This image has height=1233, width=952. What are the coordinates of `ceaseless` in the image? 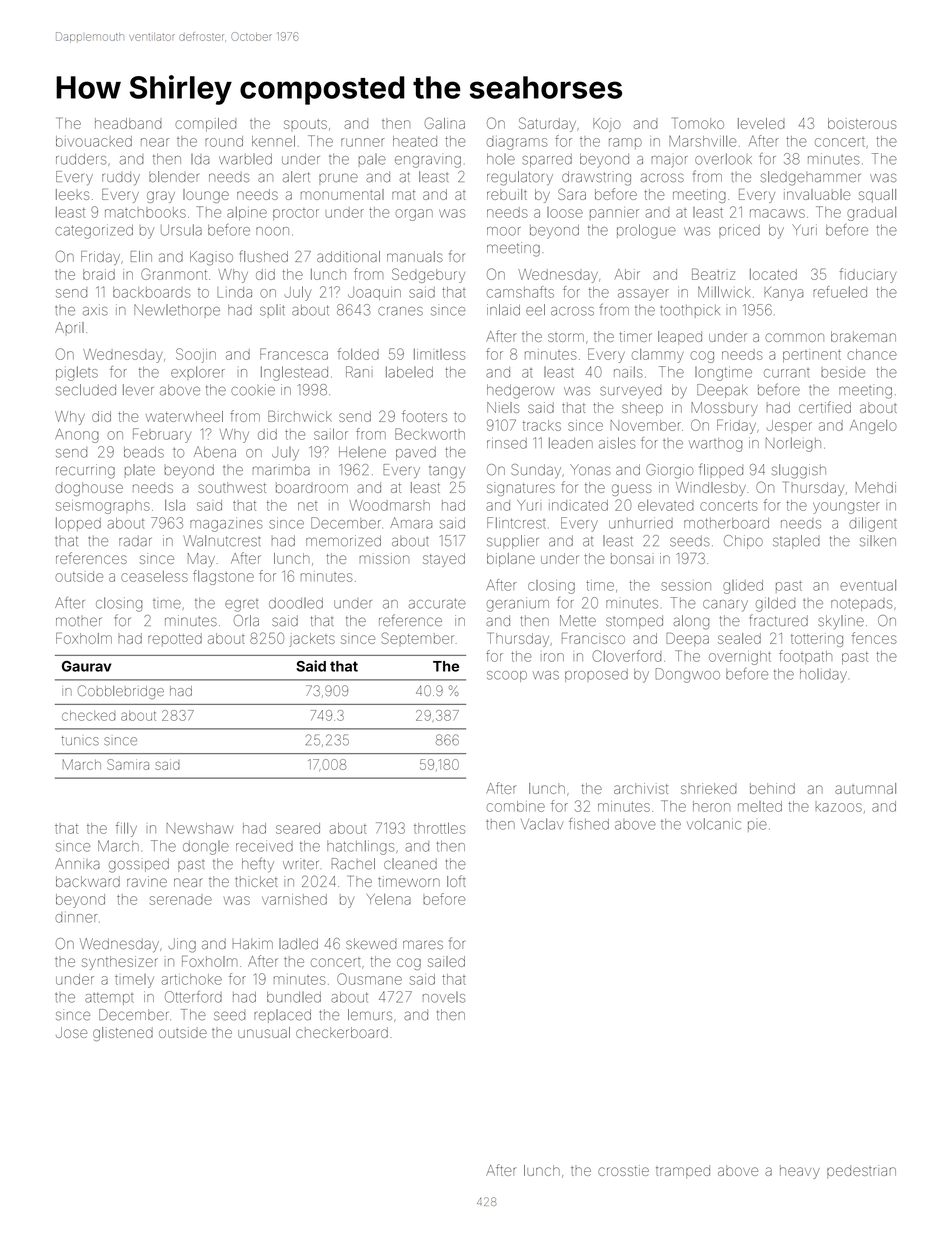 It's located at (154, 576).
